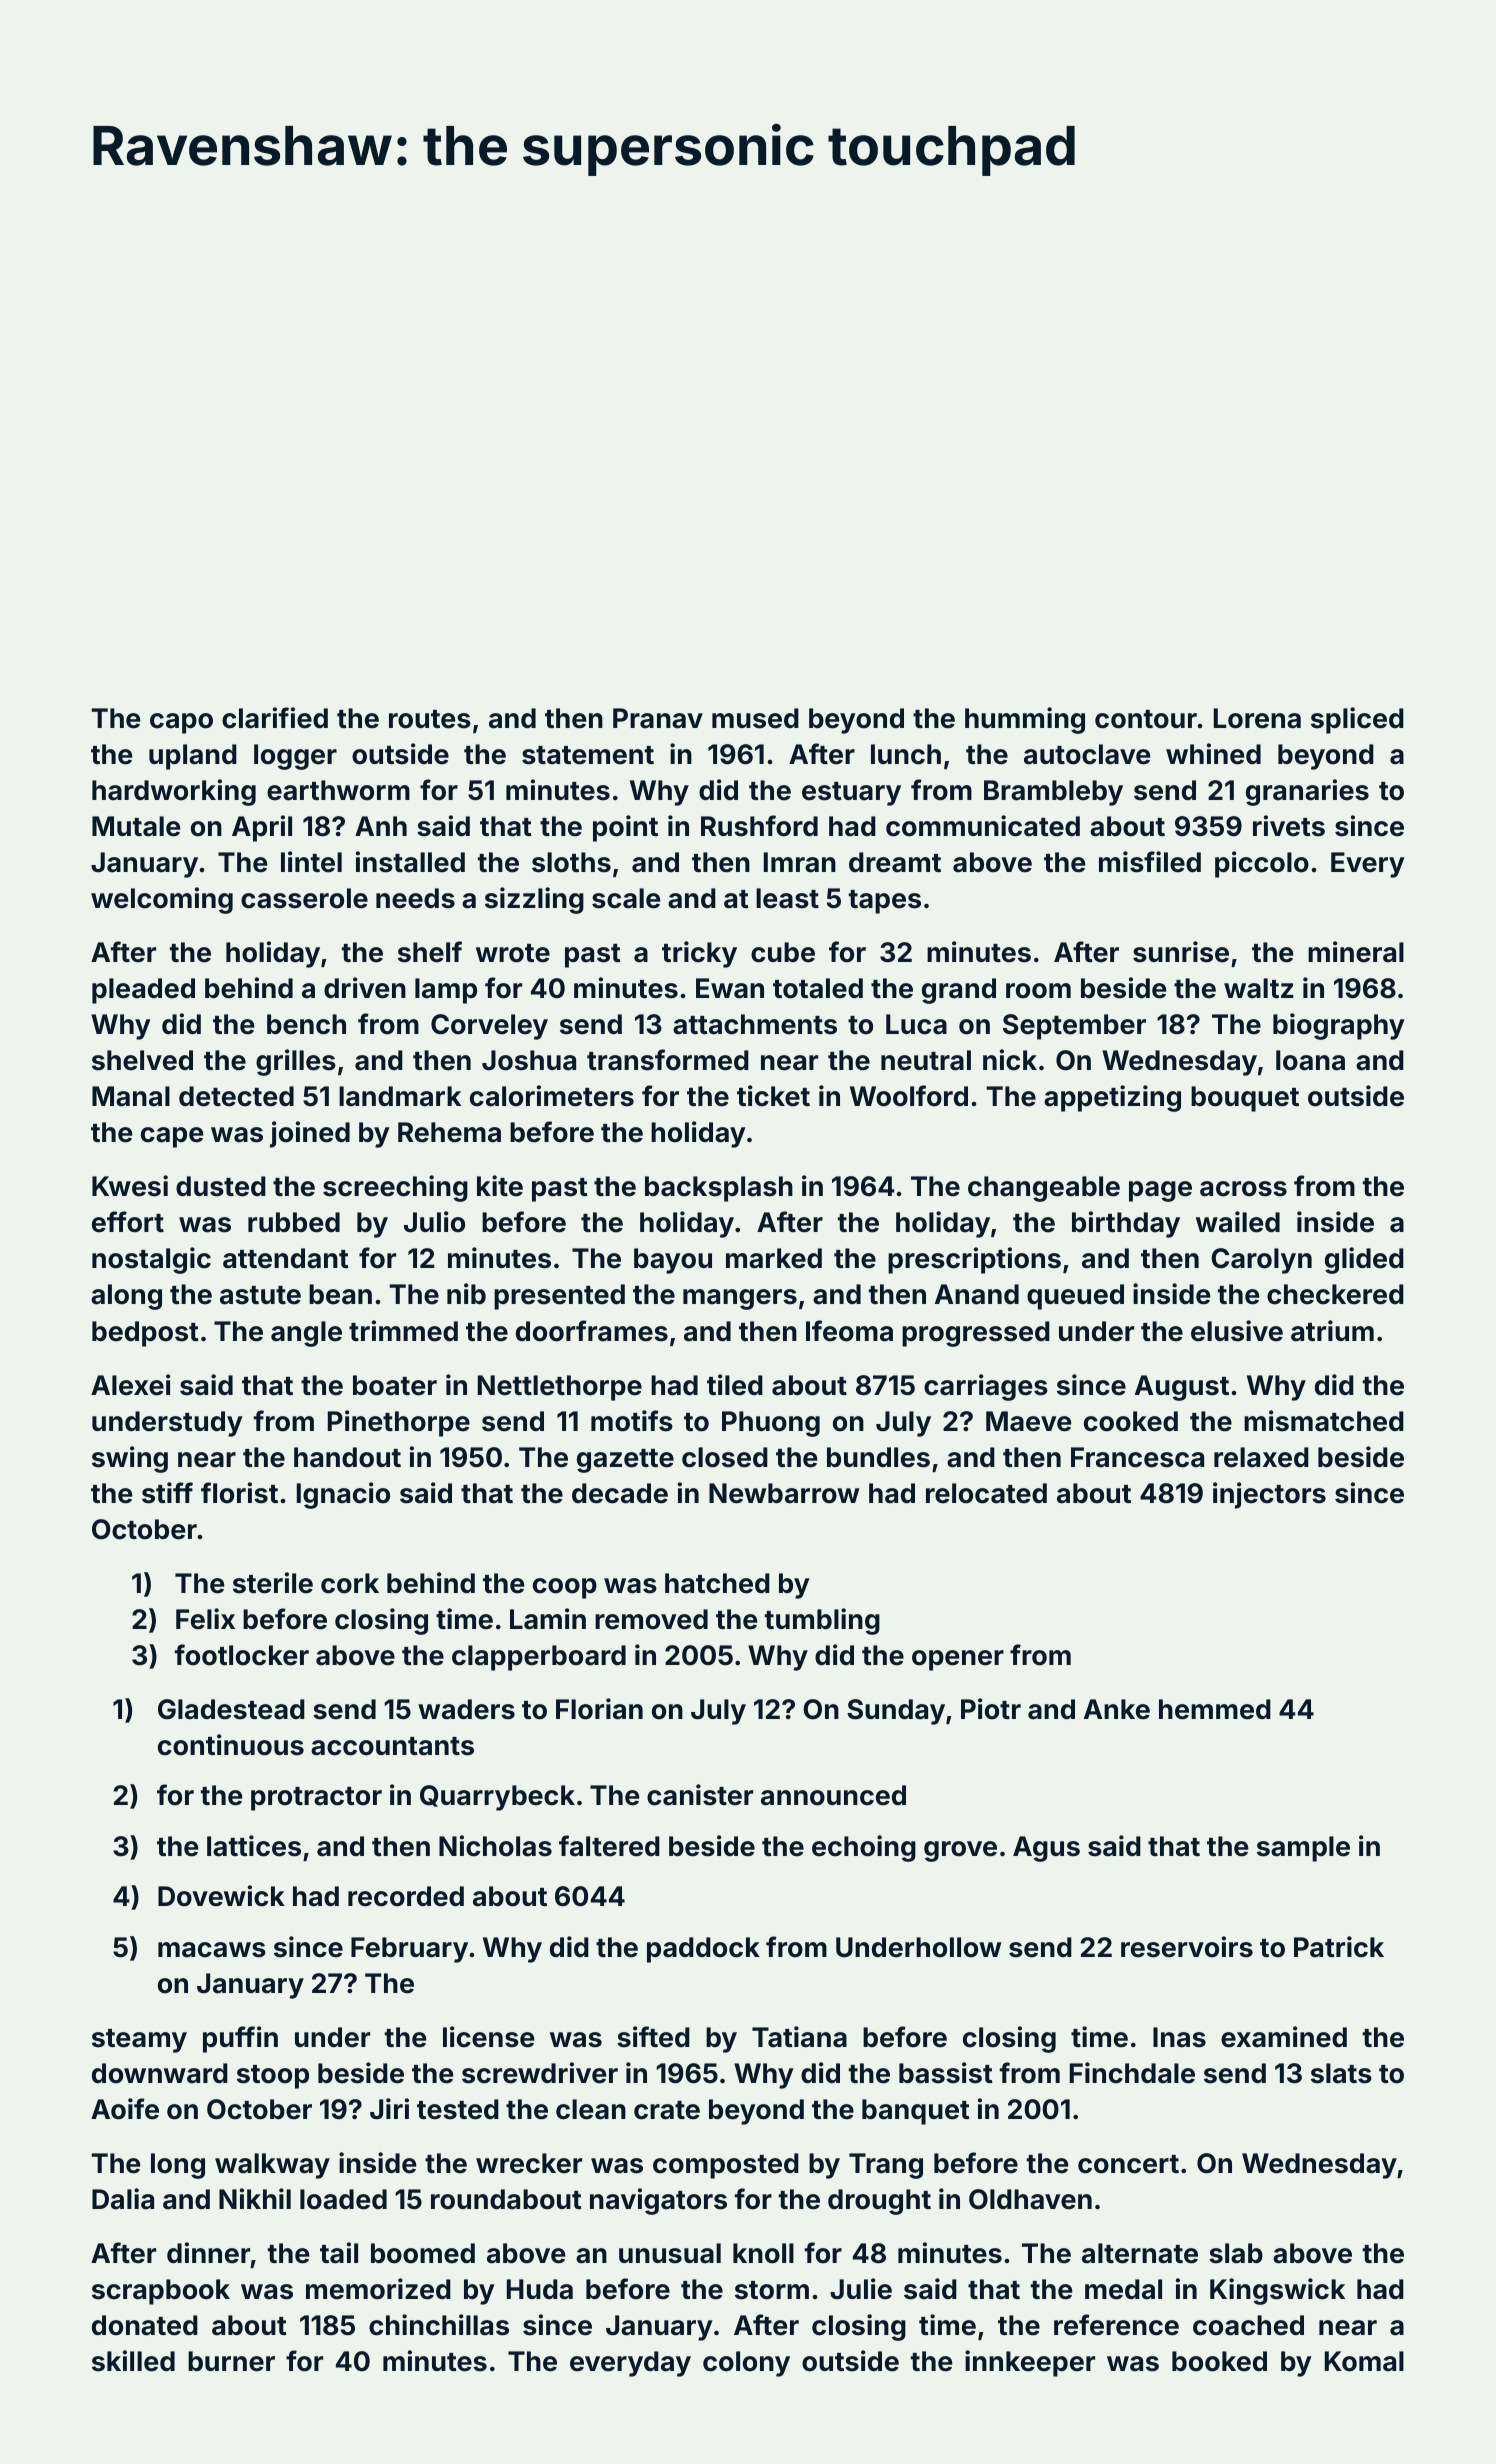  What do you see at coordinates (181, 723) in the screenshot?
I see `capo` at bounding box center [181, 723].
